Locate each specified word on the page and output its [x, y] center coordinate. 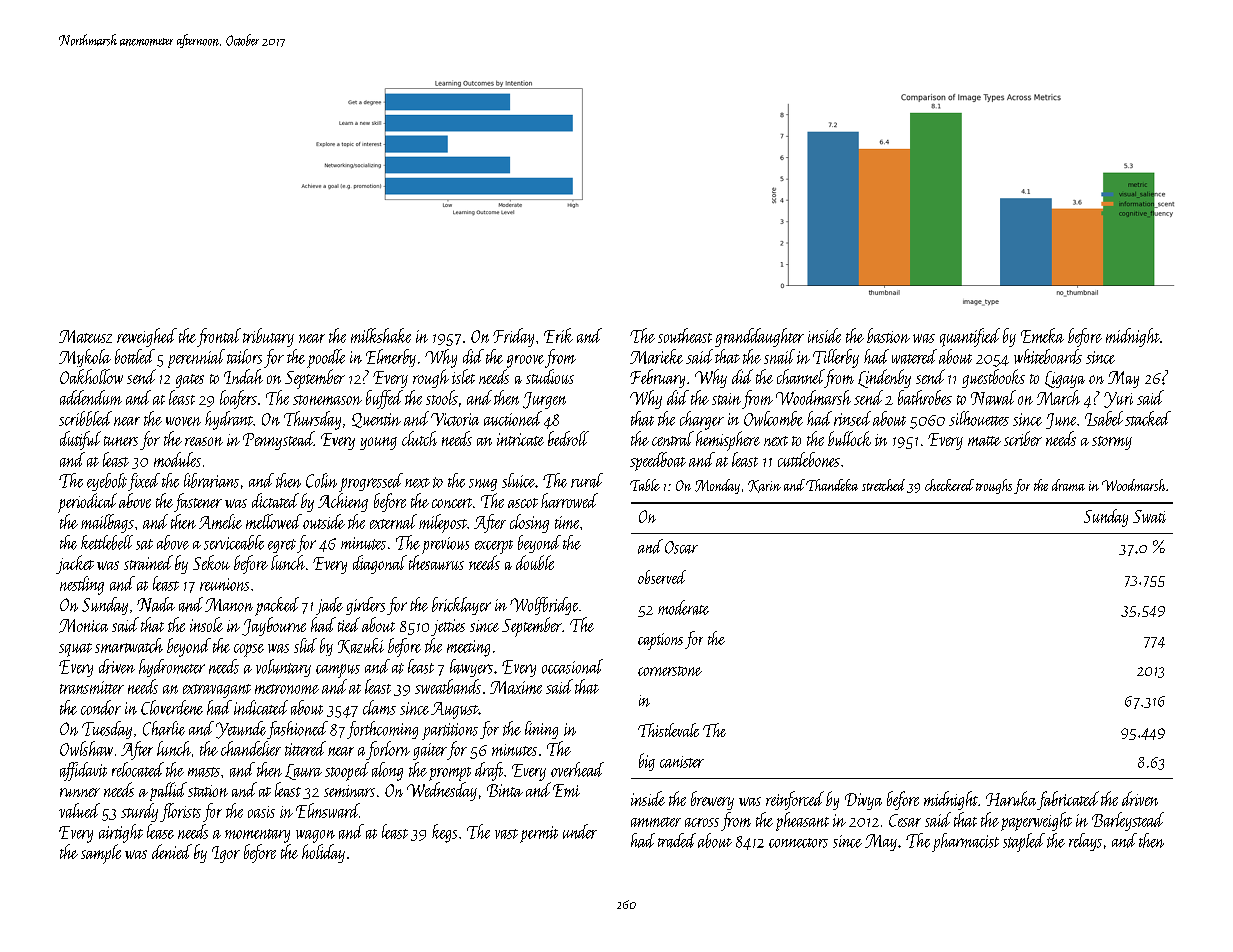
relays [1085, 842]
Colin [321, 480]
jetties [448, 627]
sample [101, 854]
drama [1068, 485]
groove [525, 361]
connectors [798, 843]
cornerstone [670, 671]
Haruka [1011, 798]
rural [587, 480]
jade [329, 606]
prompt [450, 774]
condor [101, 707]
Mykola [85, 358]
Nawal [993, 397]
